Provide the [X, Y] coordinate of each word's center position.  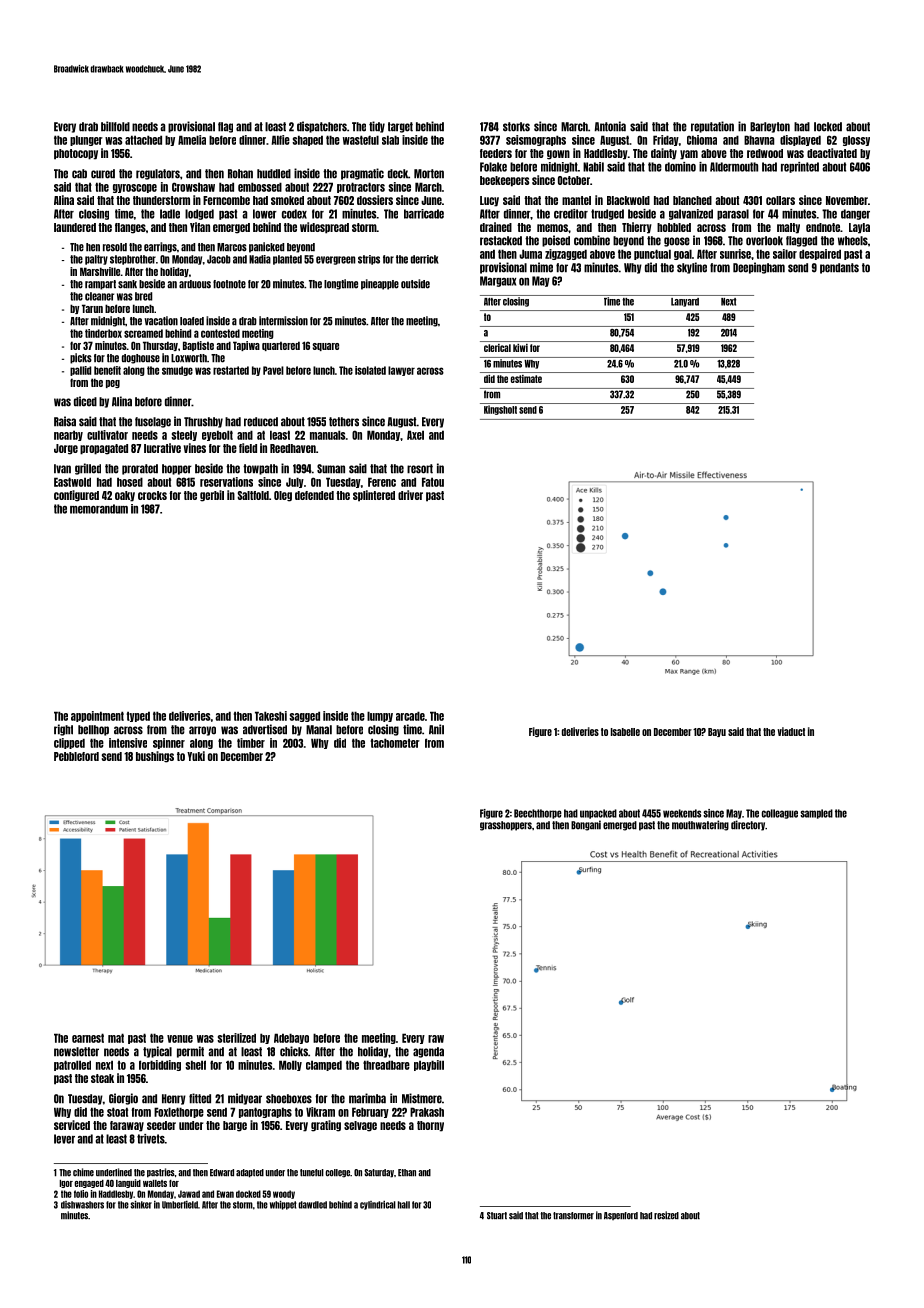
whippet [283, 1205]
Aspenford [621, 1216]
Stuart [497, 1216]
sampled [816, 814]
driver [410, 495]
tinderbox [103, 333]
